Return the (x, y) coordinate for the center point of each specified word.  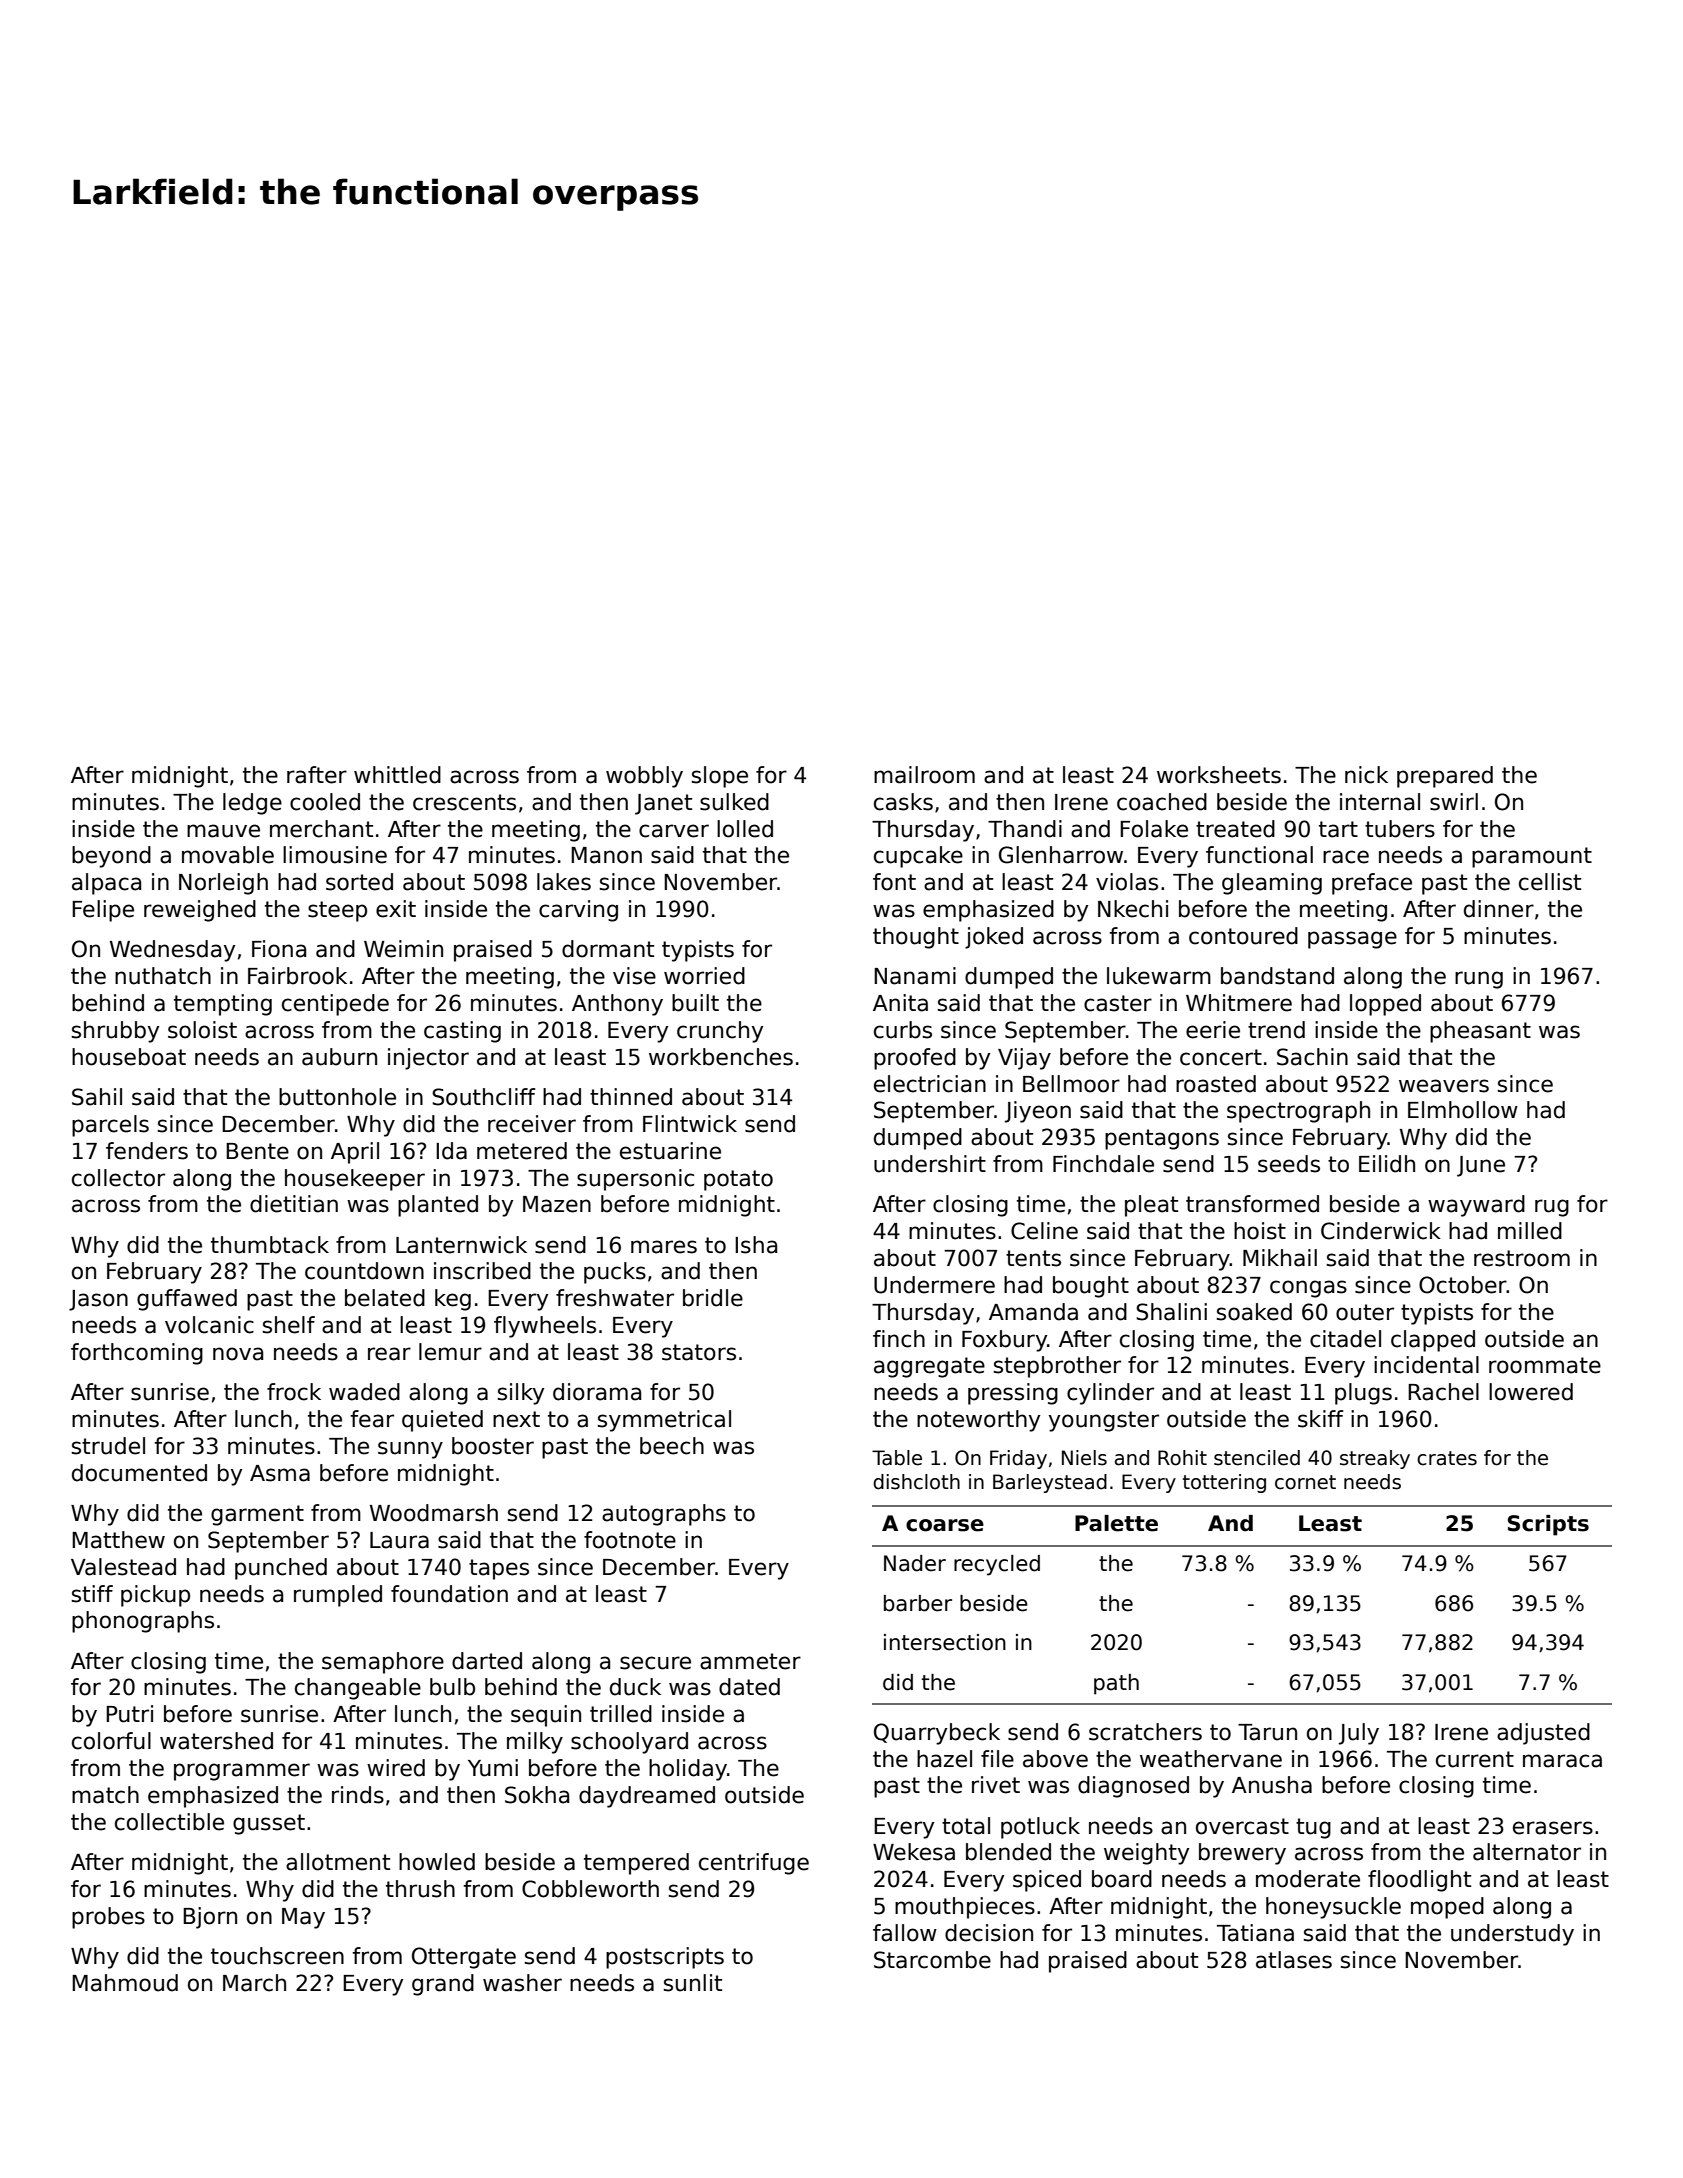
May (303, 1918)
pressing (1013, 1394)
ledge (252, 804)
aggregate (929, 1367)
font (894, 882)
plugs (1363, 1394)
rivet (996, 1785)
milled (1530, 1231)
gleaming (1272, 884)
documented (139, 1473)
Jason (98, 1300)
